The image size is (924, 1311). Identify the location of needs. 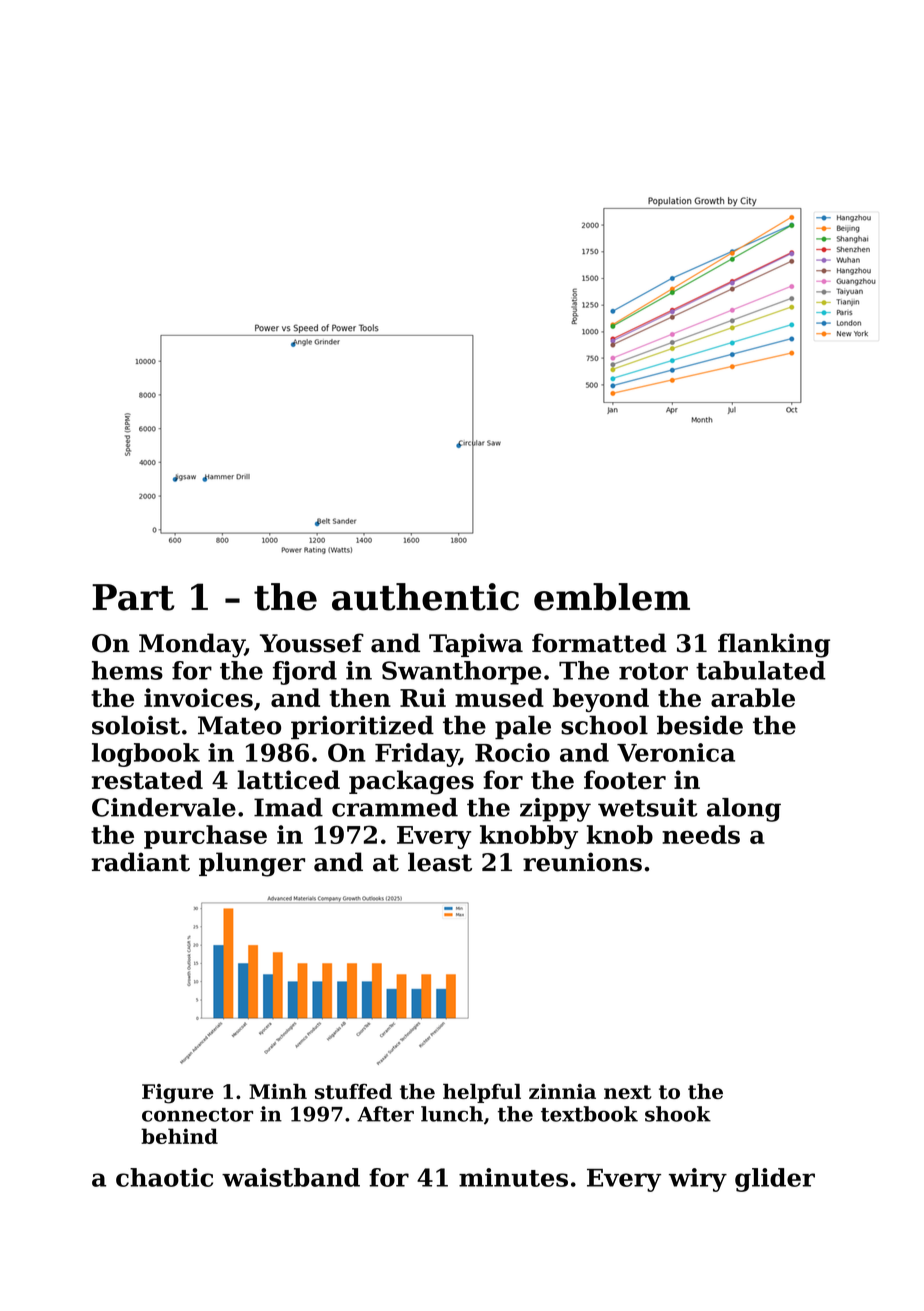
(701, 834).
